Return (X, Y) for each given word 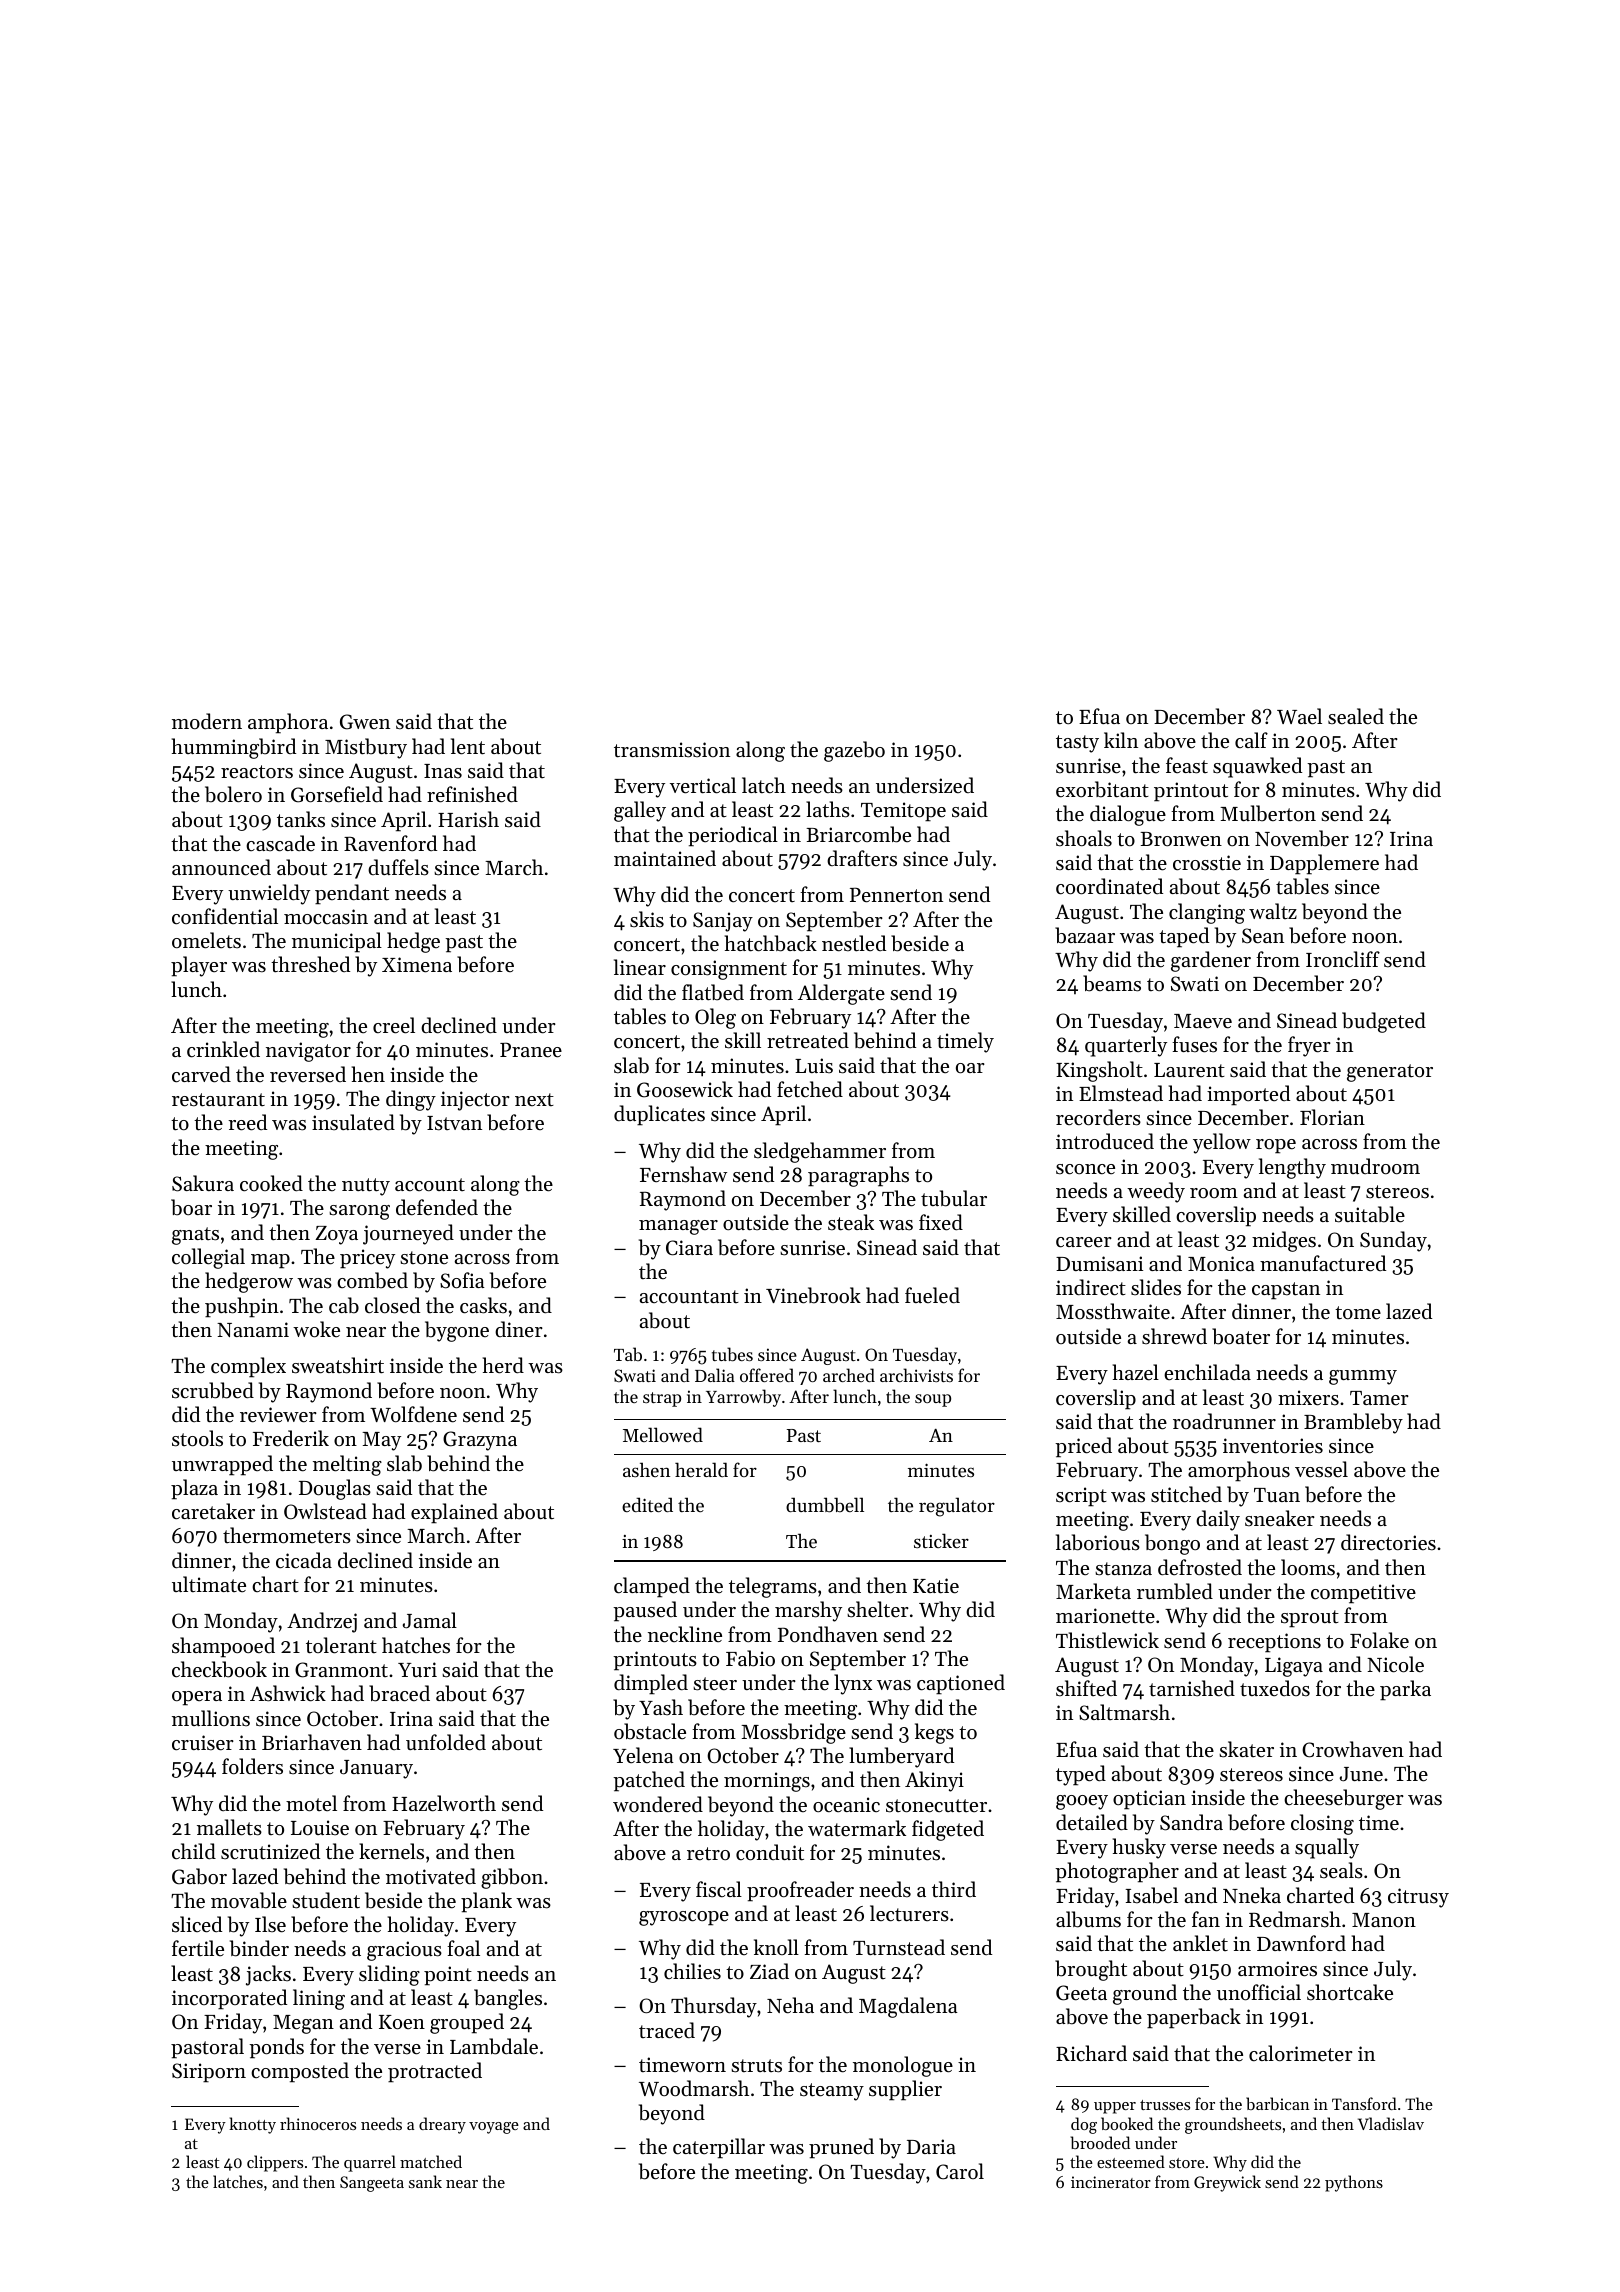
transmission (672, 750)
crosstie (1207, 863)
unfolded (446, 1742)
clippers (275, 2163)
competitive (1363, 1594)
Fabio (750, 1658)
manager (678, 1227)
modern (207, 721)
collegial (208, 1258)
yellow (1222, 1143)
